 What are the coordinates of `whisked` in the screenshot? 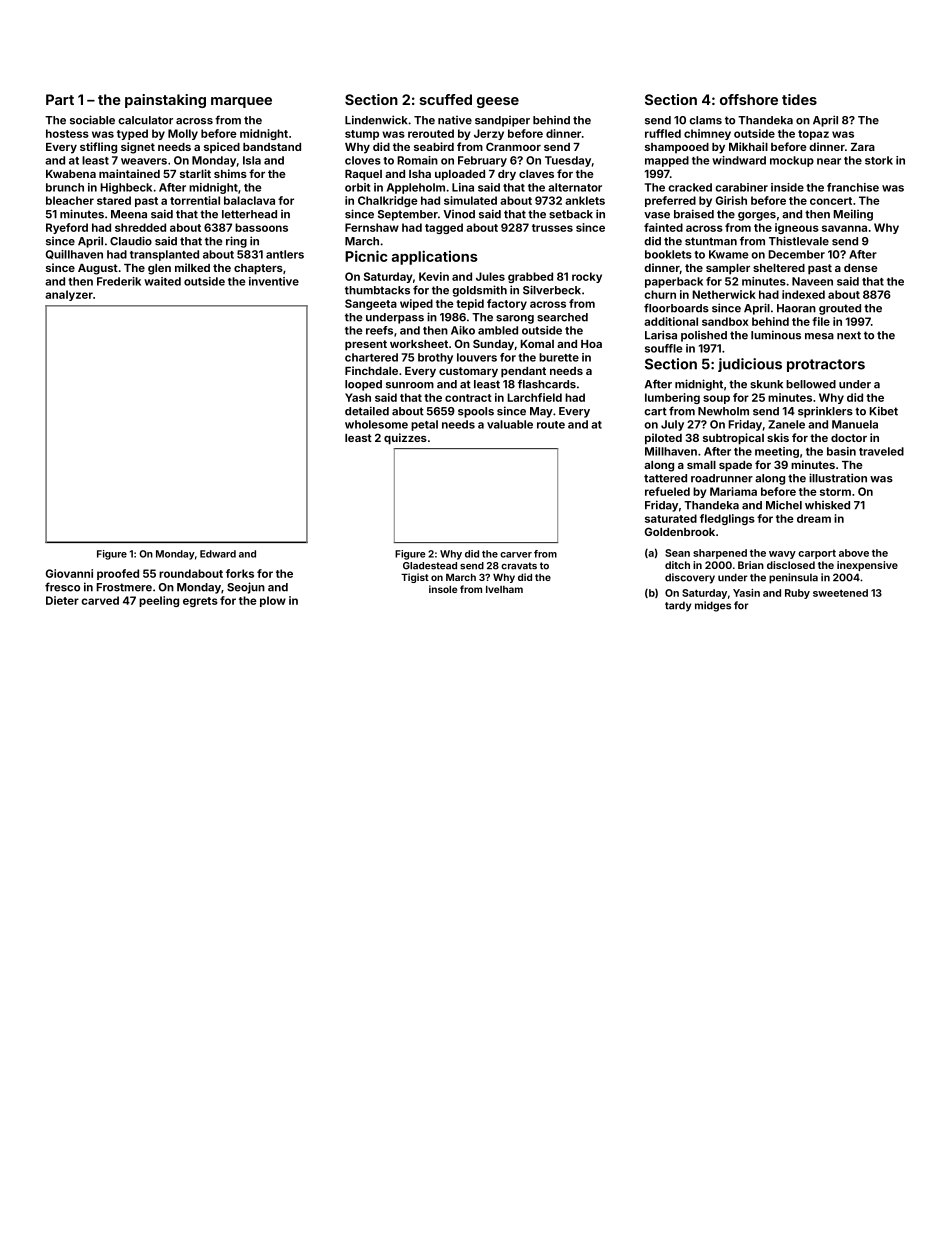 It's located at (827, 505).
